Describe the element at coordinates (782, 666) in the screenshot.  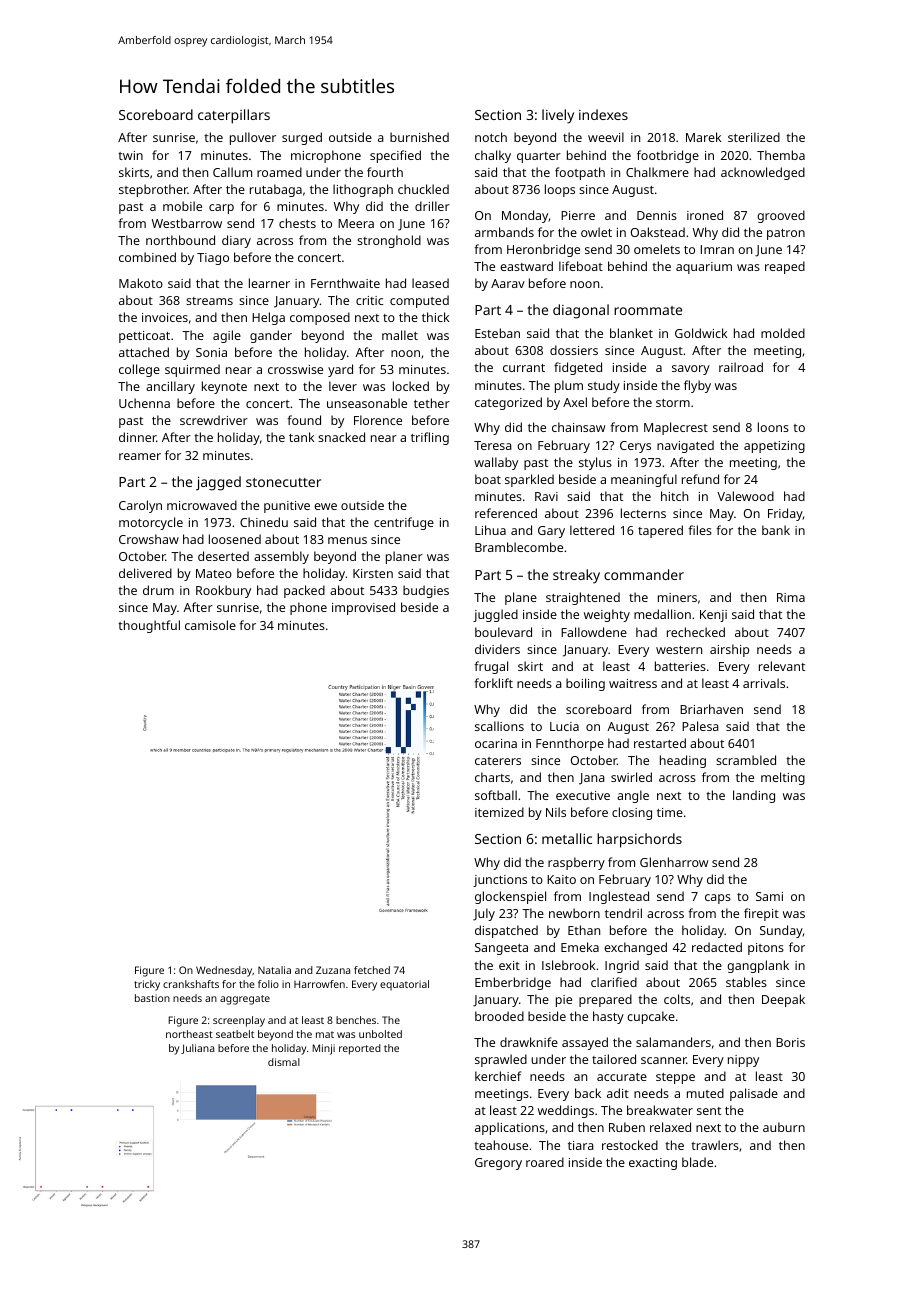
I see `relevant` at that location.
